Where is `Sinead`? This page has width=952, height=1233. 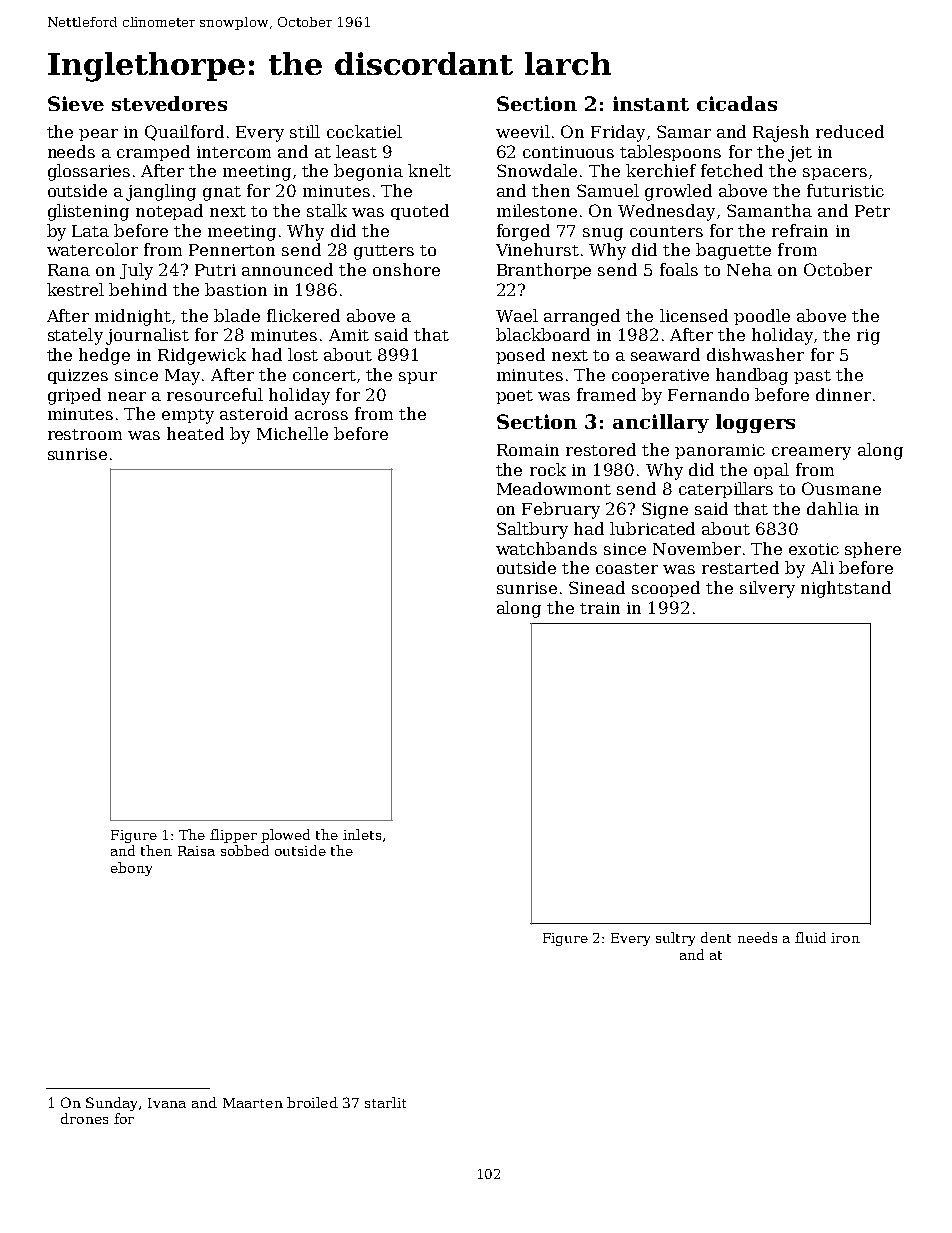
Sinead is located at coordinates (597, 587).
